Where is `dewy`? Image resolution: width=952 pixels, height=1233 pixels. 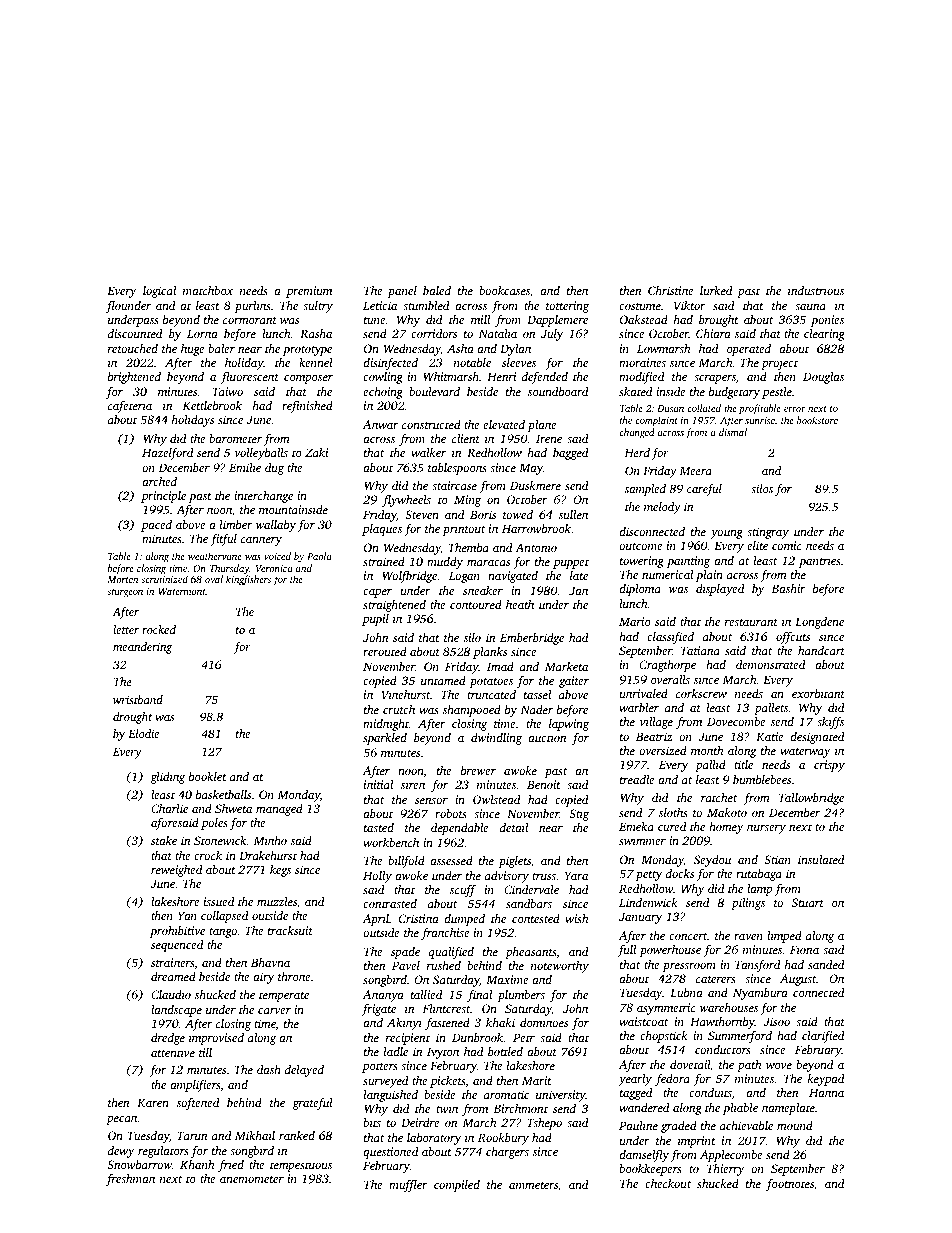
dewy is located at coordinates (121, 1152).
